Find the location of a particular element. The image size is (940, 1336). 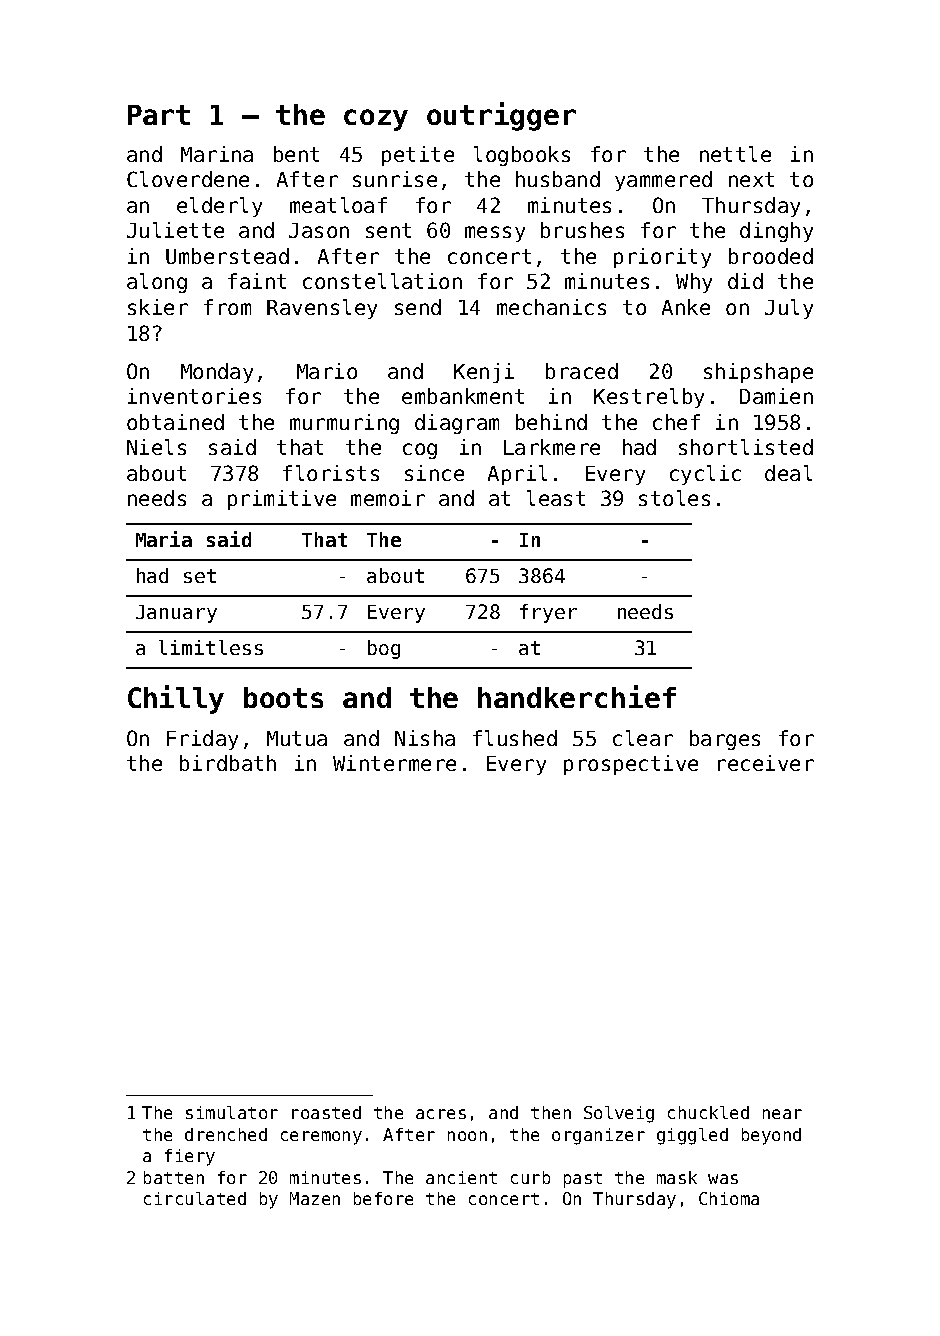

receiver is located at coordinates (766, 763).
